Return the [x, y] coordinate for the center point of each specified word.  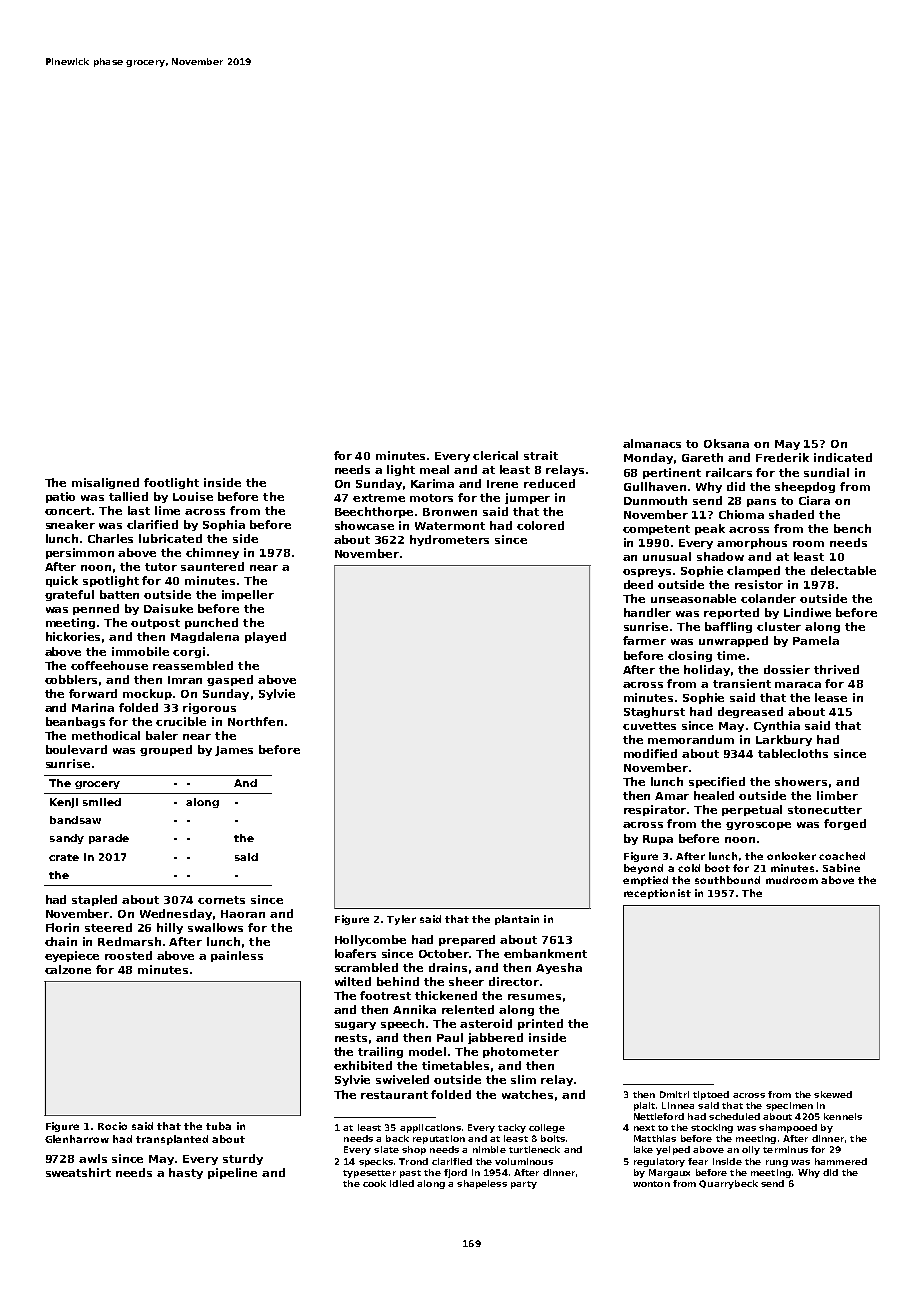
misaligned [105, 483]
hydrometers [449, 540]
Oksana [726, 443]
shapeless [482, 1184]
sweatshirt [78, 1172]
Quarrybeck [728, 1184]
